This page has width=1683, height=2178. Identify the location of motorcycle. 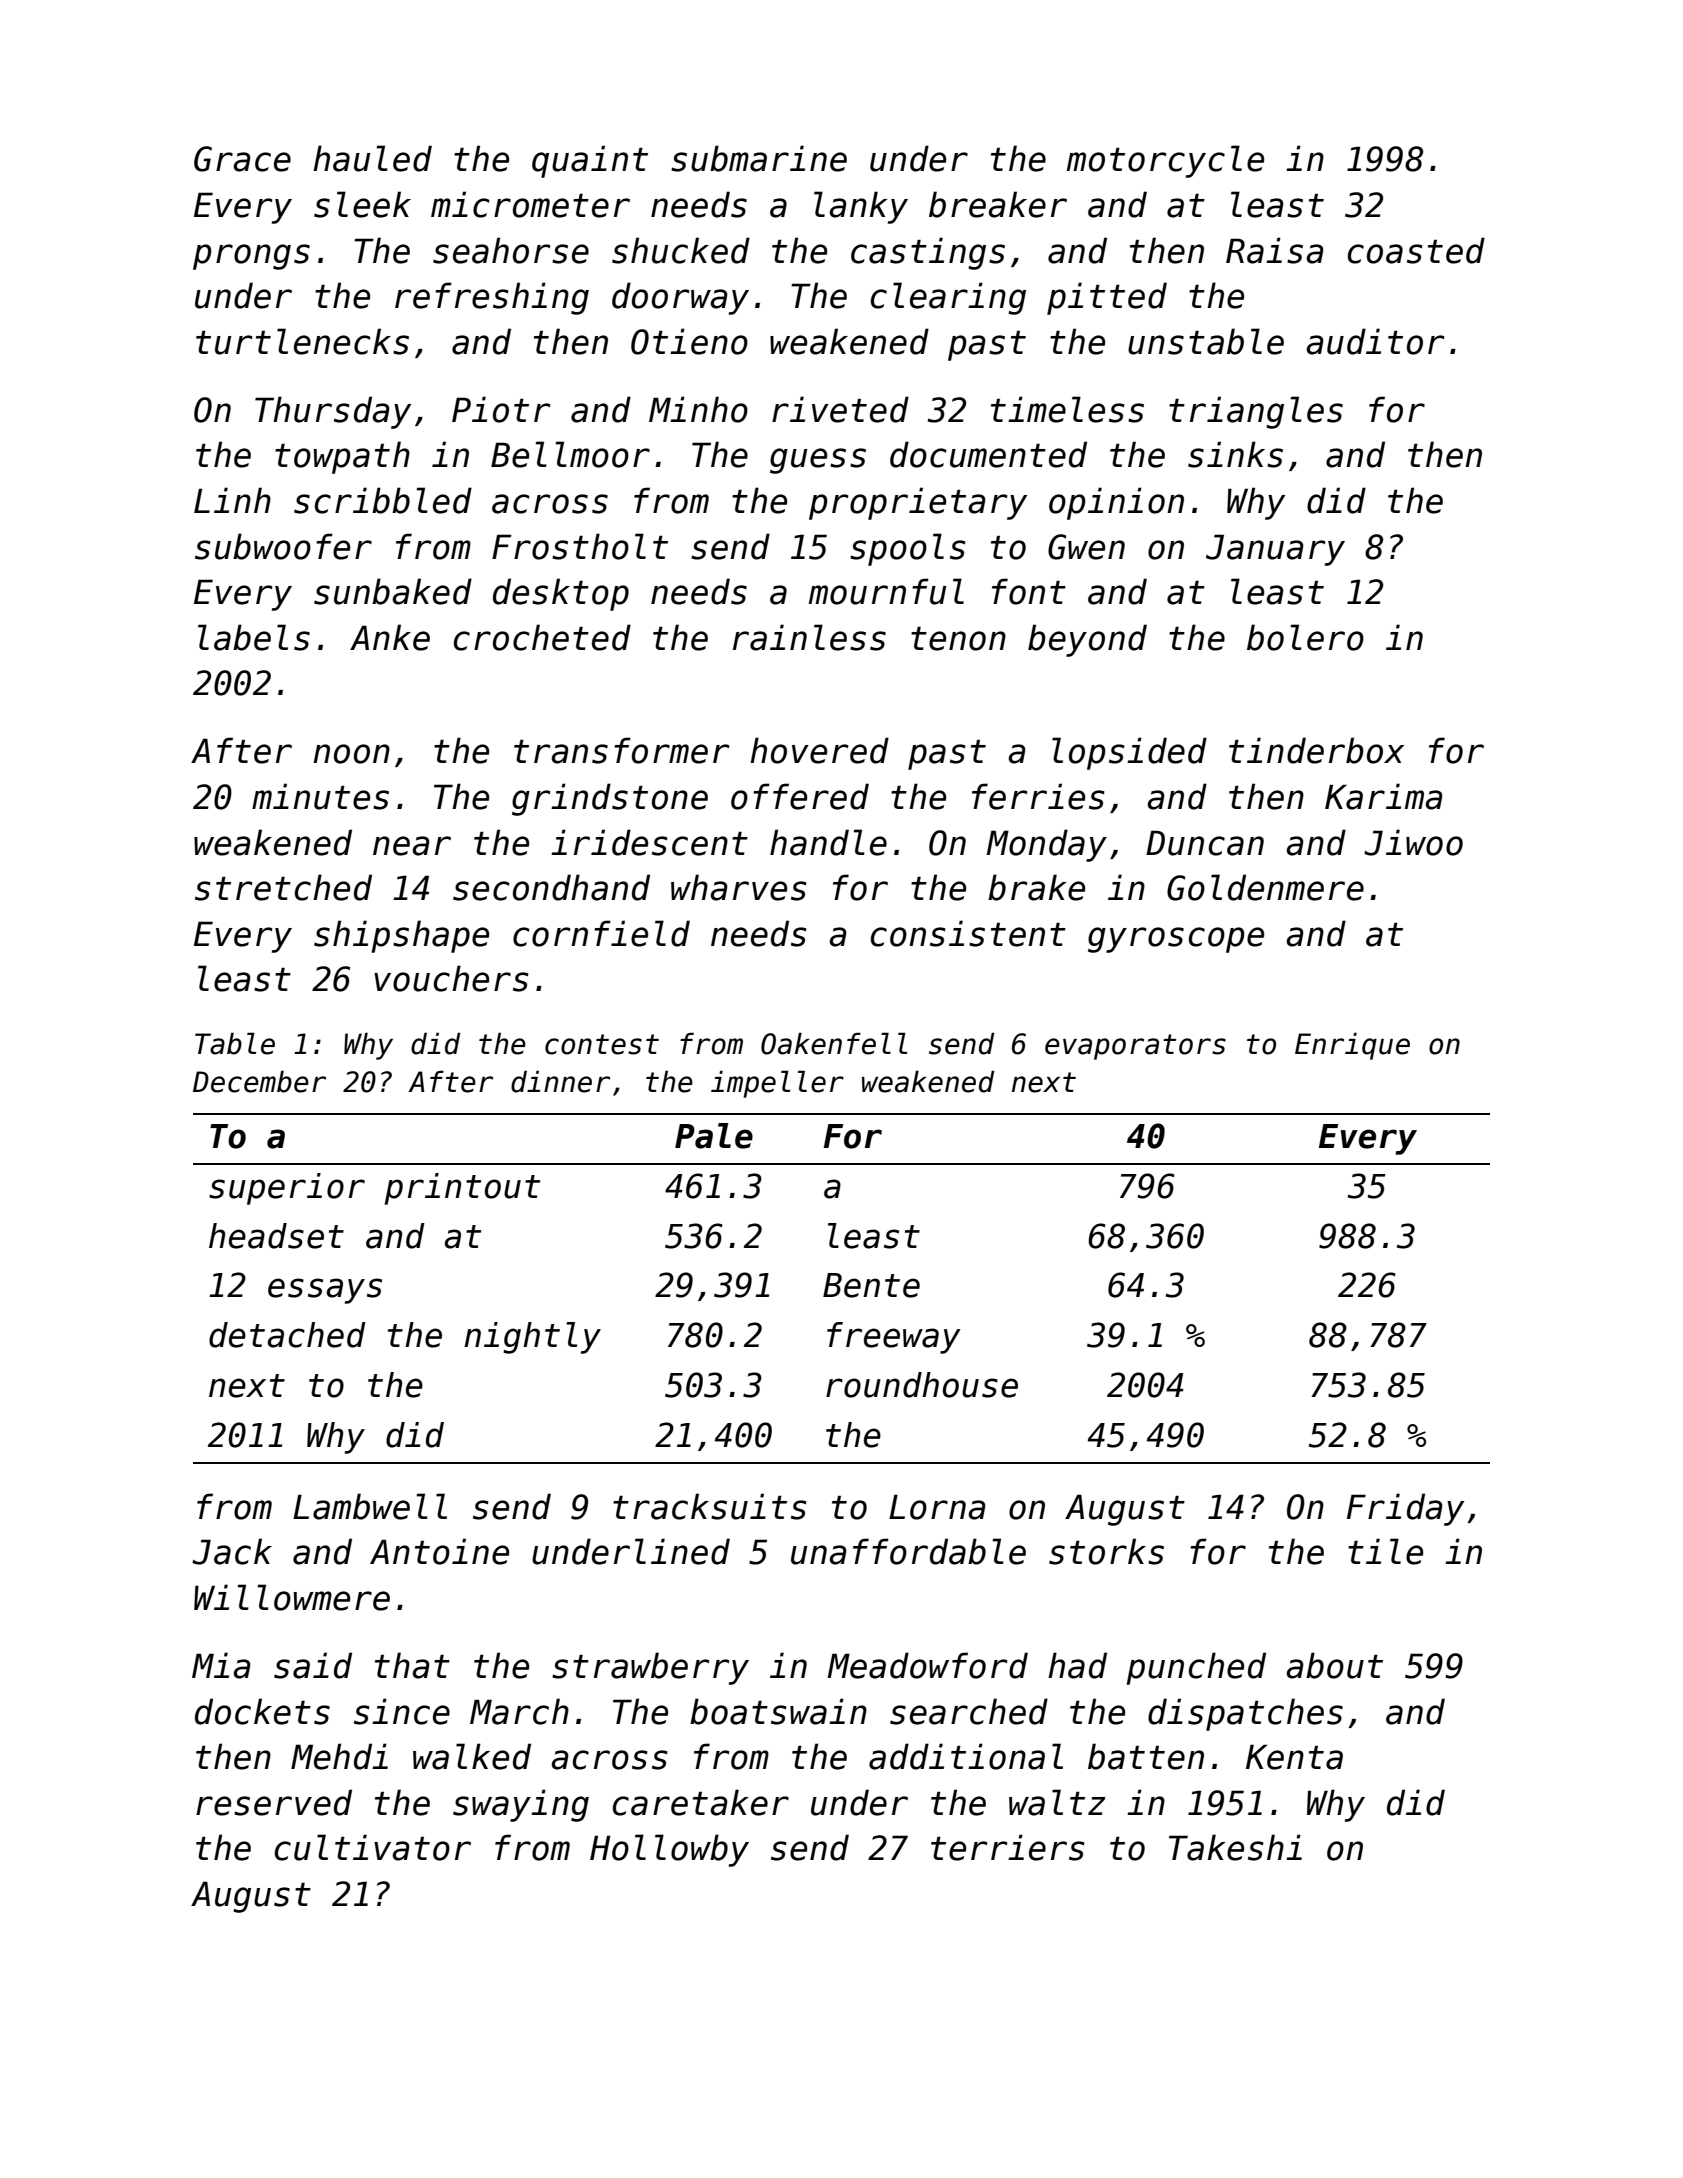
(1165, 161).
